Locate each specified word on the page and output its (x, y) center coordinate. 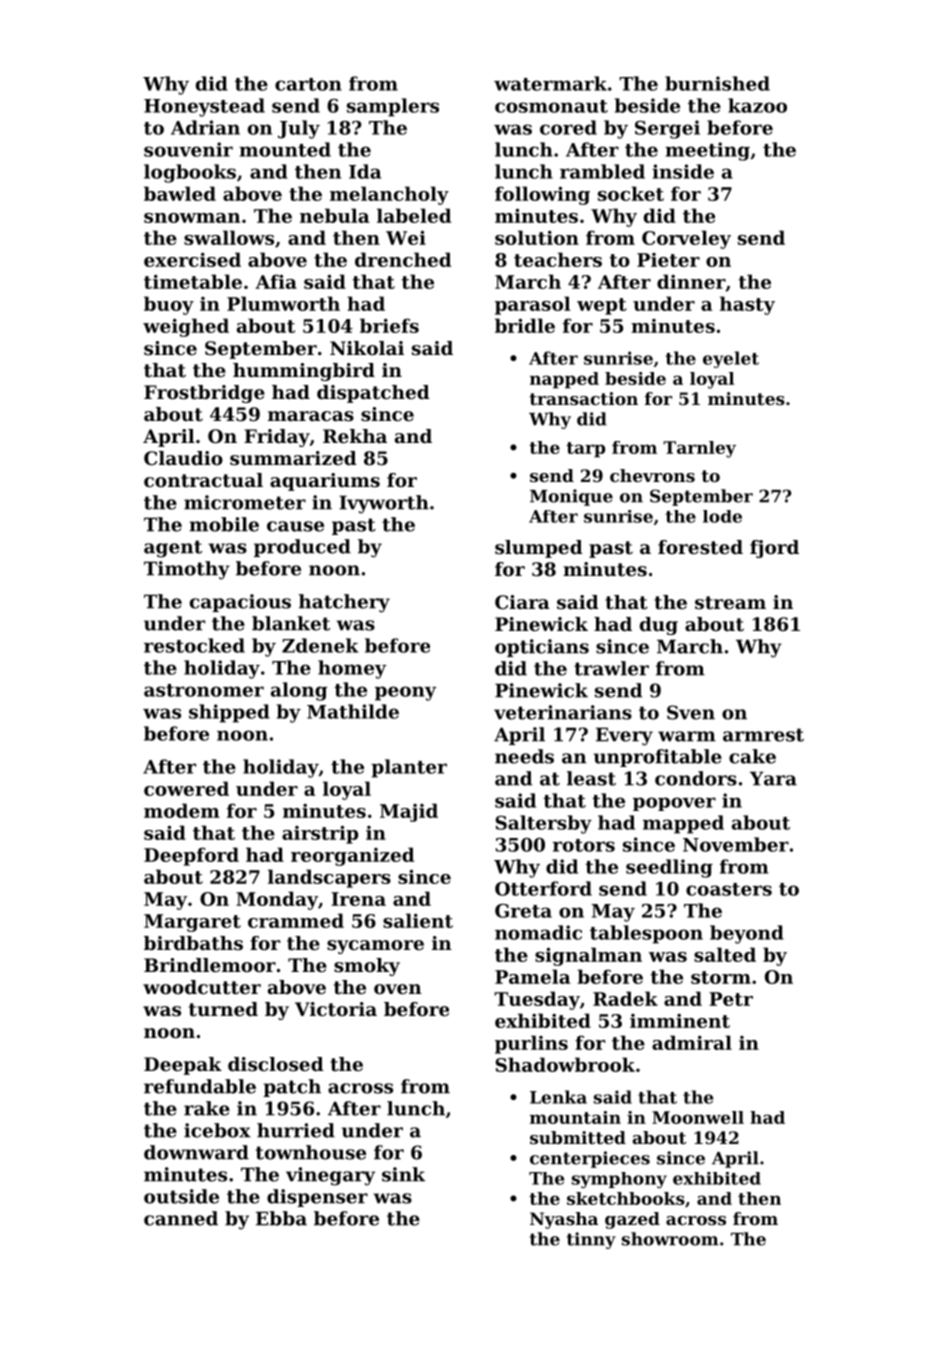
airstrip (320, 834)
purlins (531, 1044)
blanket (291, 623)
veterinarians (563, 712)
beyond (747, 934)
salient (418, 920)
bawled (180, 193)
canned (181, 1218)
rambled (602, 171)
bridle (525, 325)
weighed (186, 327)
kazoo (757, 105)
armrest (763, 735)
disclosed (276, 1064)
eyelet (731, 359)
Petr (731, 999)
